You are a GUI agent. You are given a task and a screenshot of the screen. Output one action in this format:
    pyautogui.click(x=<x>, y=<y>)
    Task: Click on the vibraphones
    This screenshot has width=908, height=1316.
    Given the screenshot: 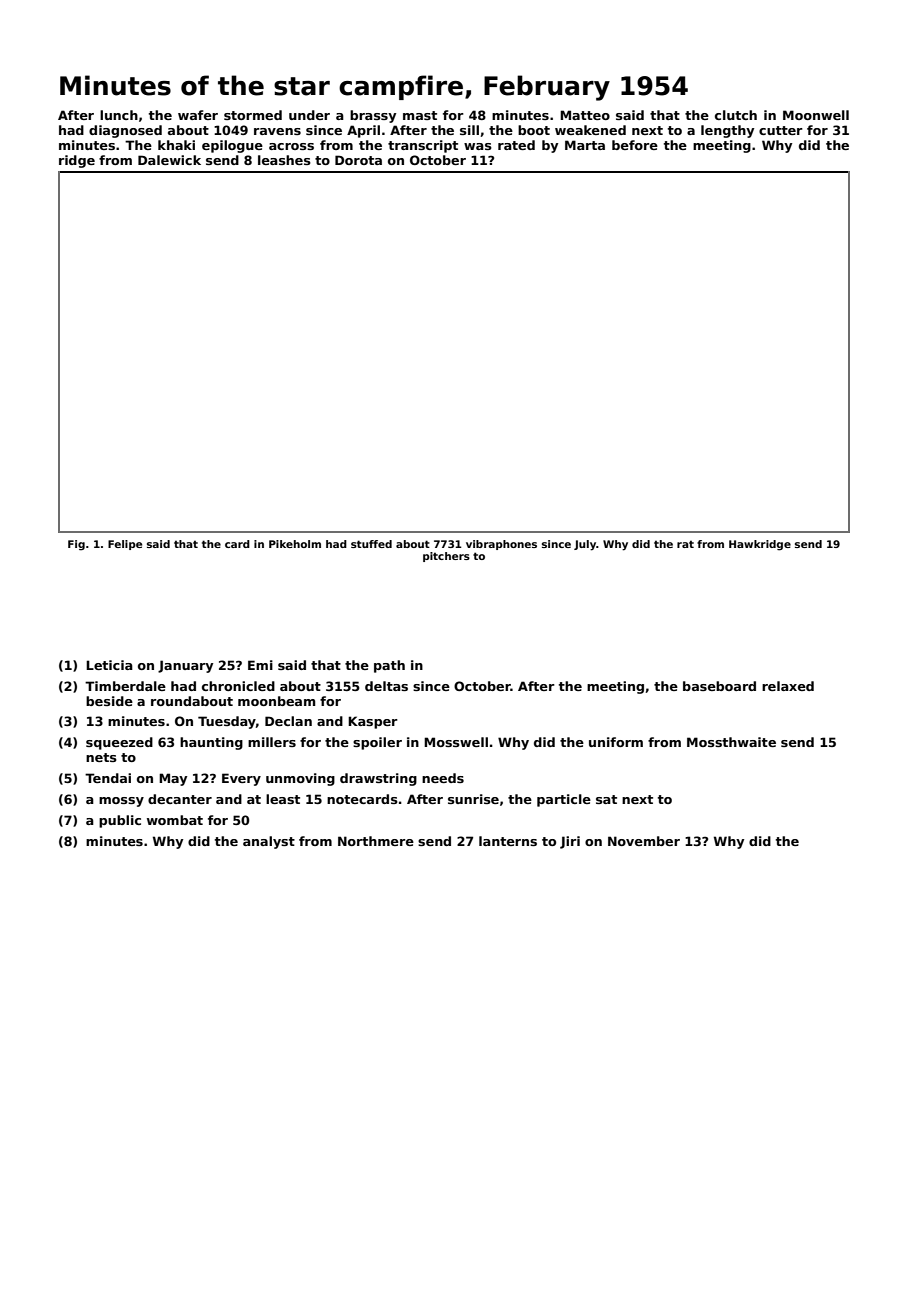 What is the action you would take?
    pyautogui.click(x=501, y=545)
